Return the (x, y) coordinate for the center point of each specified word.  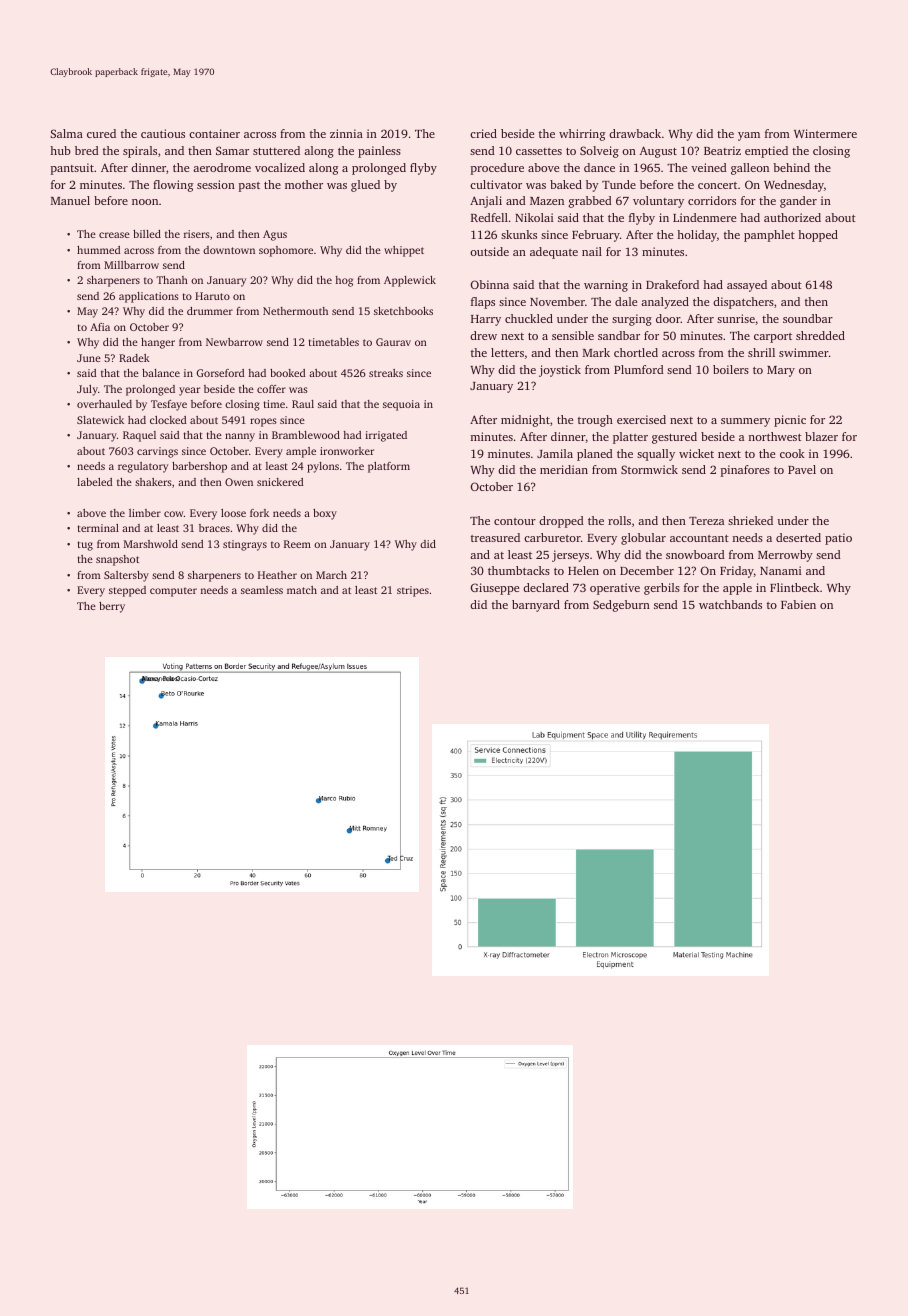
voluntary (658, 202)
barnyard (536, 606)
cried (483, 133)
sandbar (619, 335)
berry (112, 607)
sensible (573, 335)
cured (101, 133)
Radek (134, 358)
